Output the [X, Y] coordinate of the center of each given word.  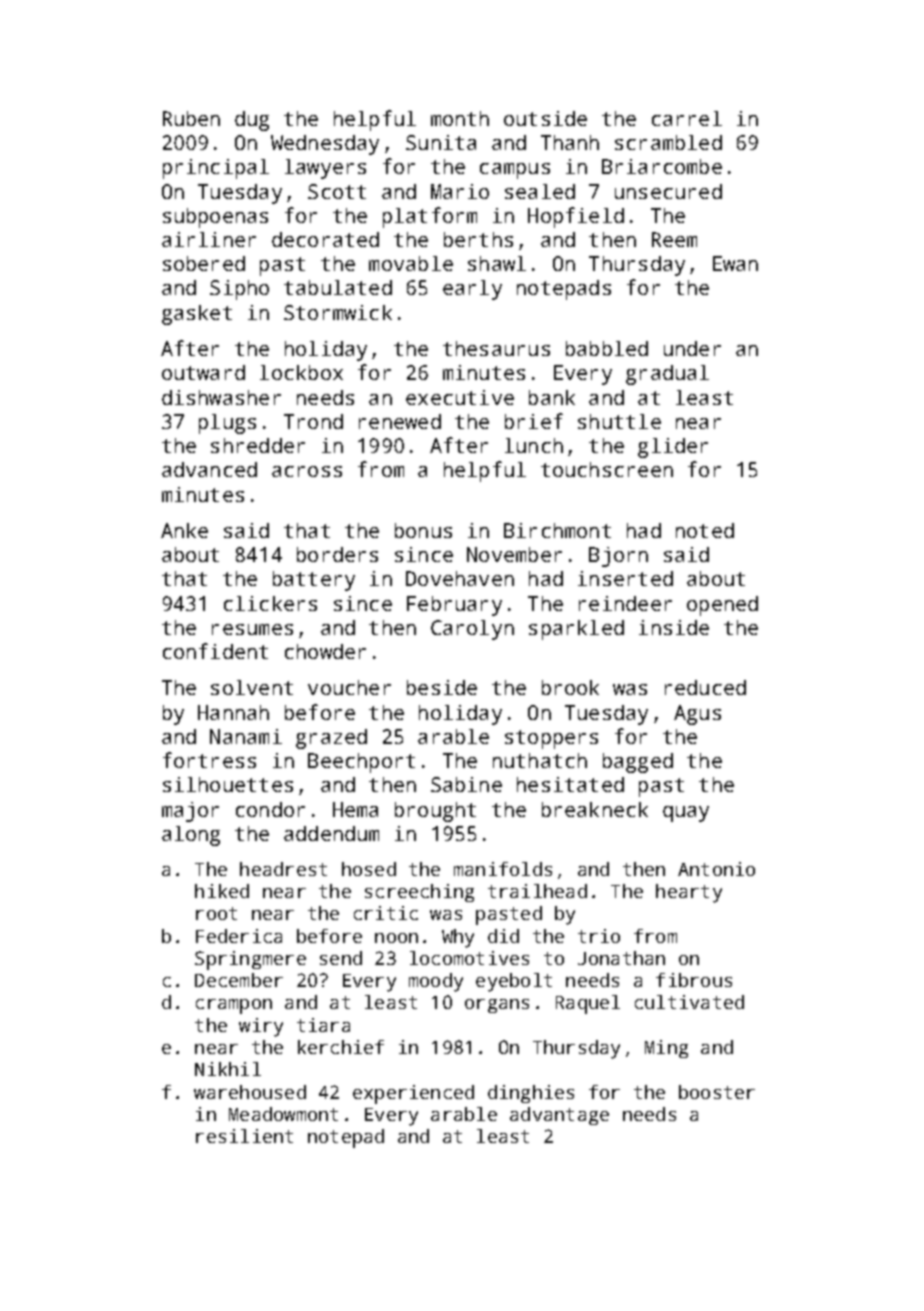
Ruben [191, 118]
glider [673, 448]
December [239, 980]
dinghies [531, 1094]
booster [717, 1092]
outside [545, 118]
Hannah [233, 712]
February [454, 606]
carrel [687, 118]
